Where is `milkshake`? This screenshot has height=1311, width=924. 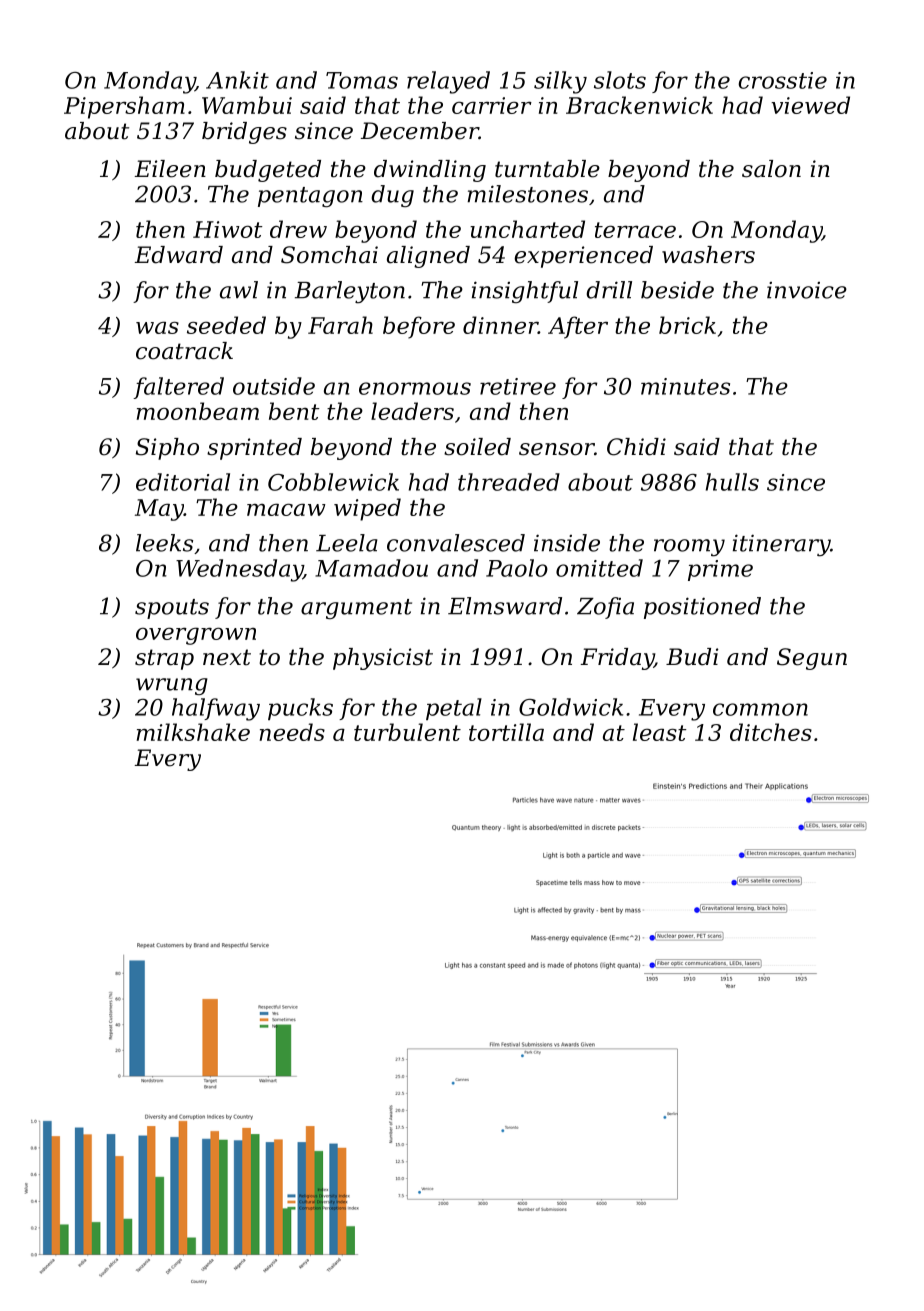 milkshake is located at coordinates (193, 732).
